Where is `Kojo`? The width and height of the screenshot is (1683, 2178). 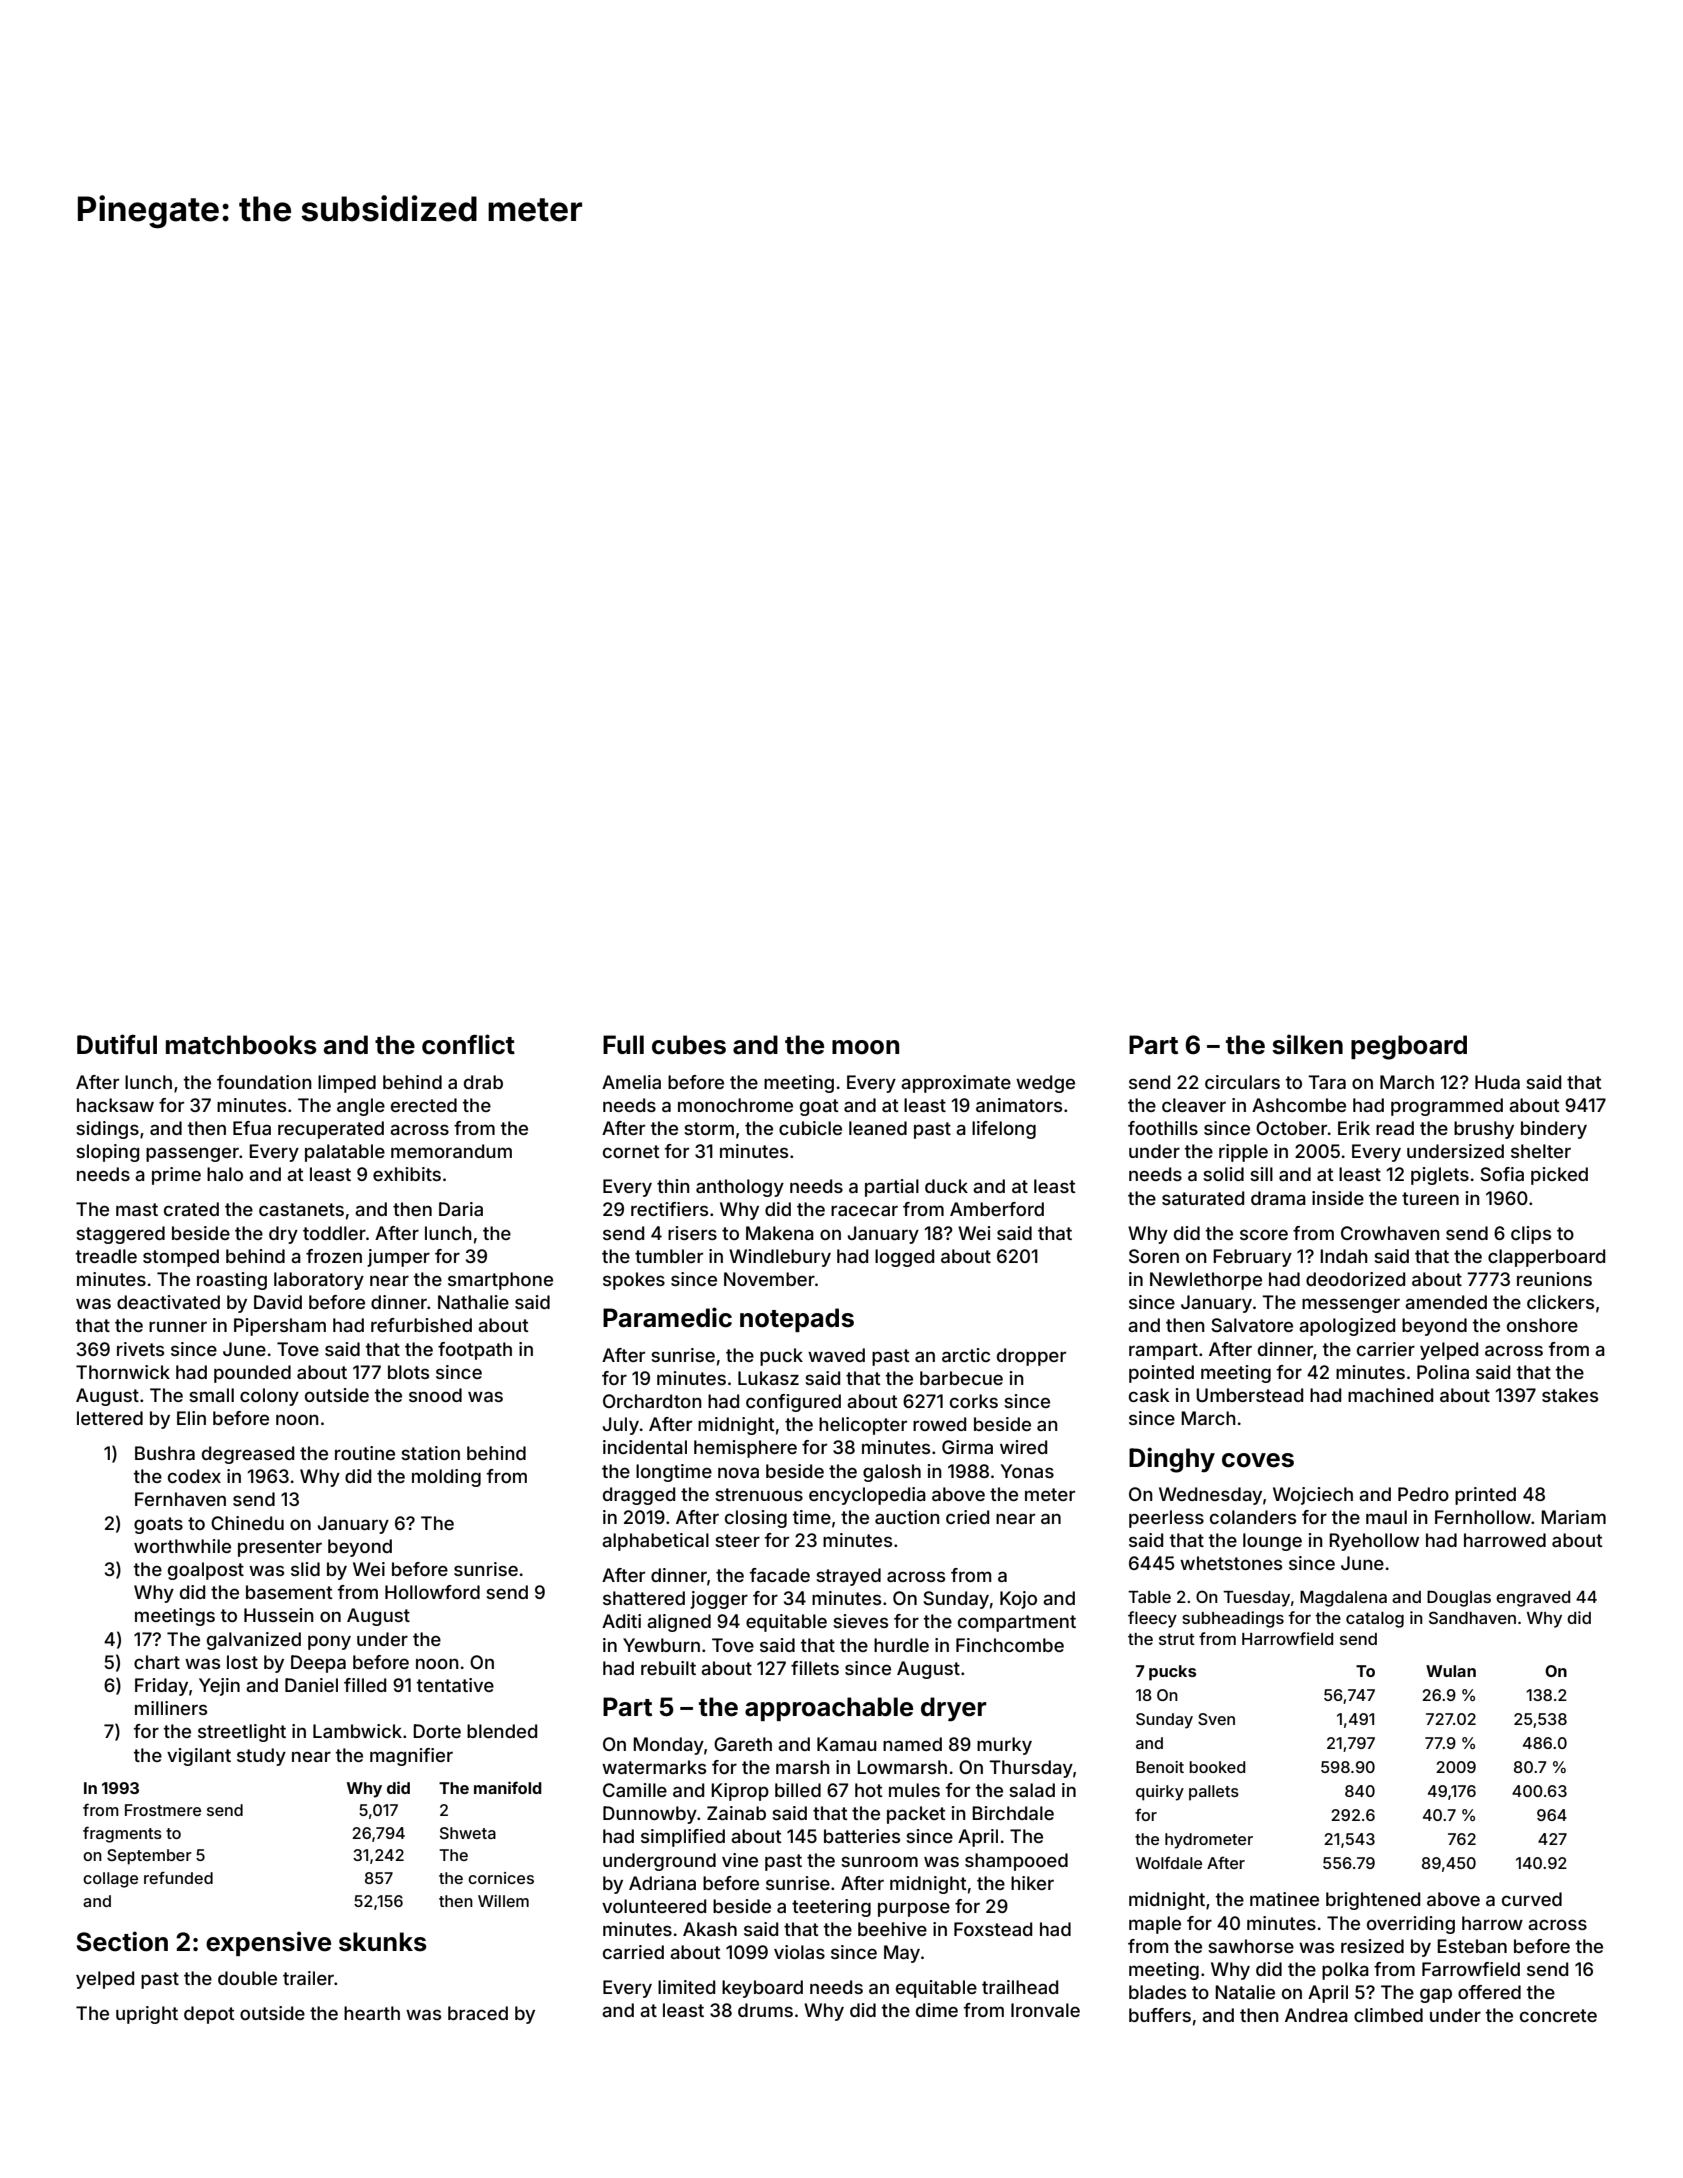
Kojo is located at coordinates (1018, 1600).
